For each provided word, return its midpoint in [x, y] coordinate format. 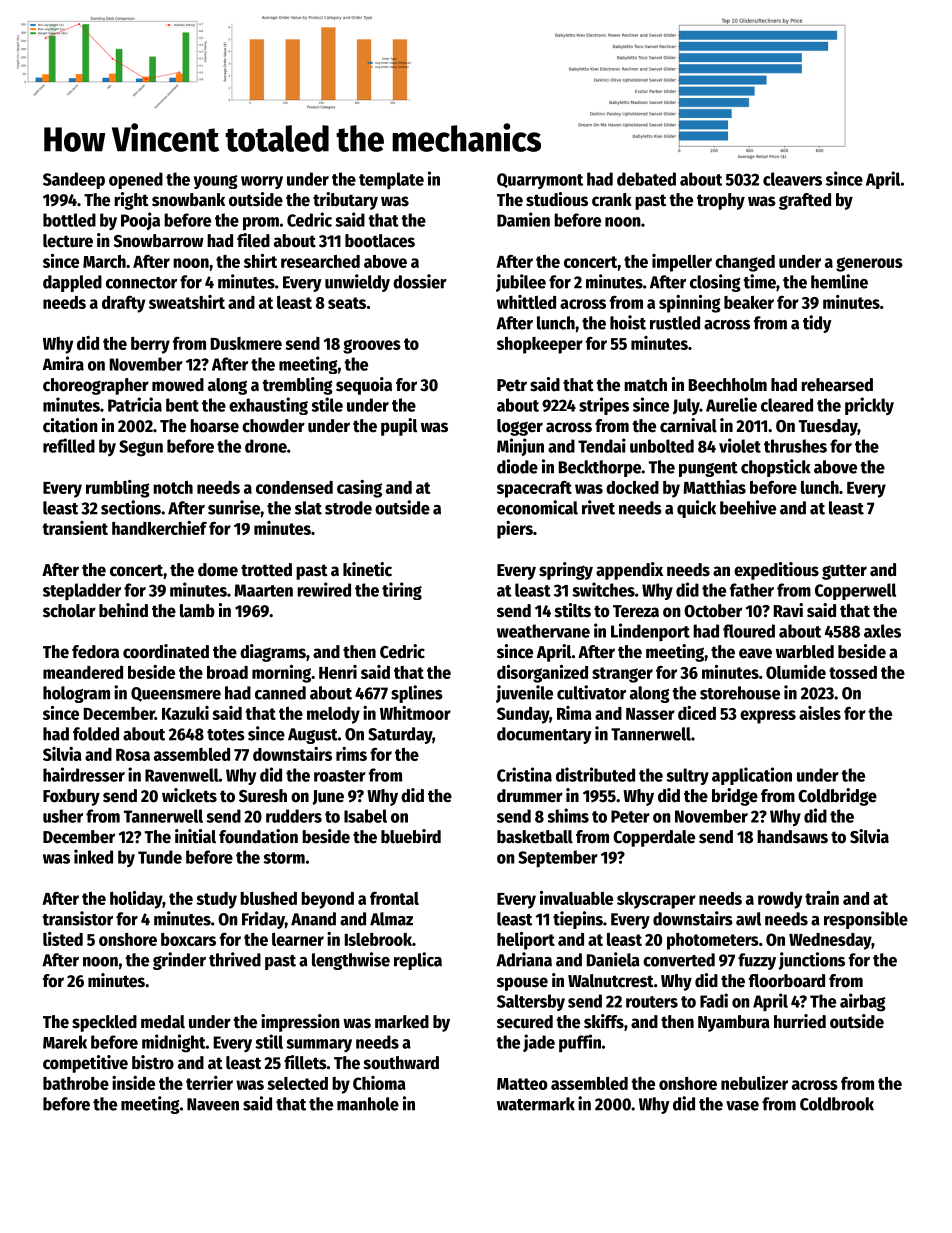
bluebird [411, 836]
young [216, 182]
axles [882, 631]
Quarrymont [540, 181]
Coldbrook [837, 1104]
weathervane [543, 631]
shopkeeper [540, 345]
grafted [805, 201]
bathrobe [76, 1083]
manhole [368, 1104]
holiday [136, 900]
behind [123, 610]
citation [70, 425]
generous [869, 264]
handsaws [792, 837]
